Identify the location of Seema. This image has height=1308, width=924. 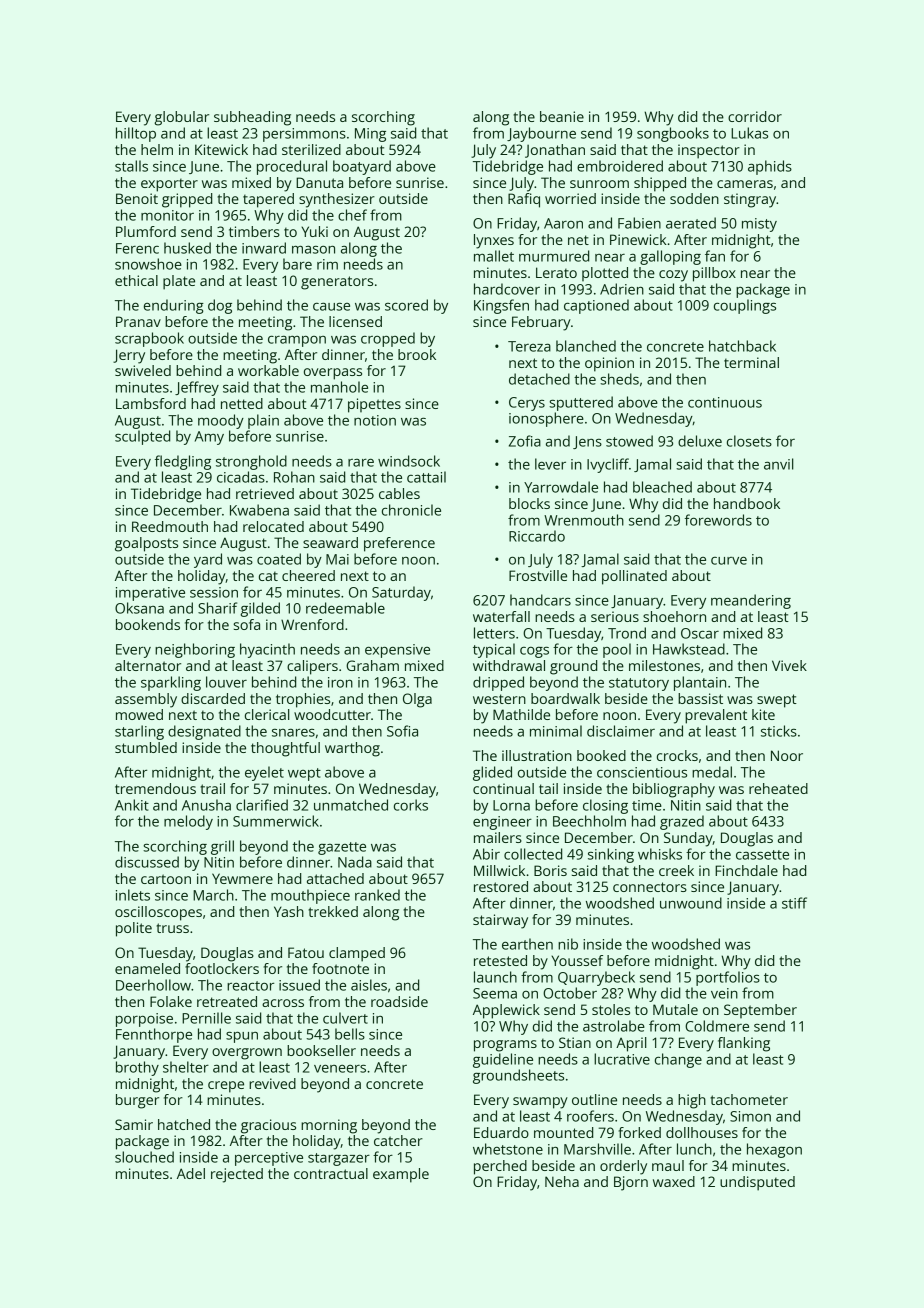
(495, 993).
